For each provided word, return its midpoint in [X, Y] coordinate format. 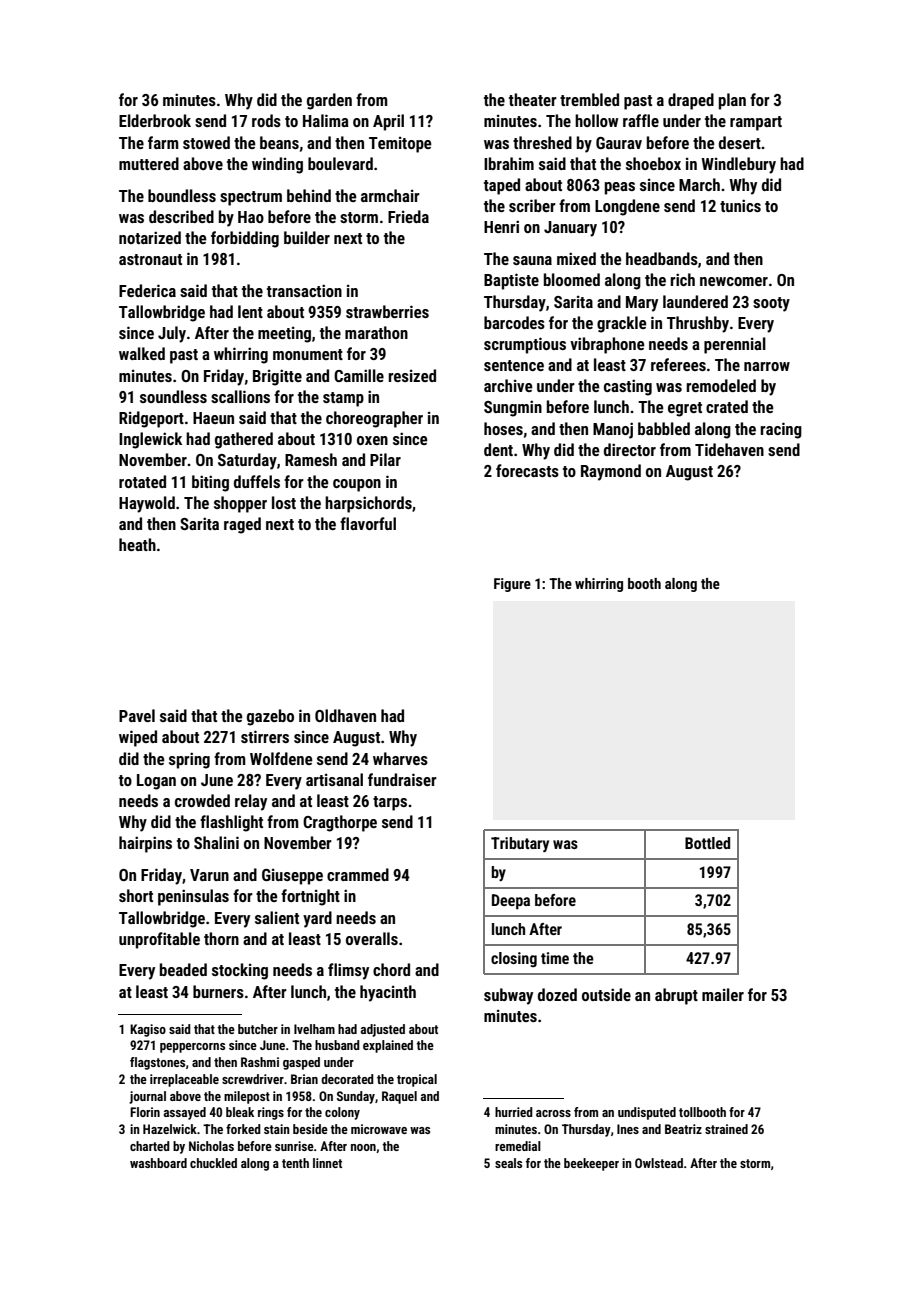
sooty [771, 304]
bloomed [572, 279]
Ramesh [311, 459]
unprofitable [159, 940]
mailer [723, 994]
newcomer [734, 281]
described [181, 216]
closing [514, 959]
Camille [359, 375]
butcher [258, 1029]
